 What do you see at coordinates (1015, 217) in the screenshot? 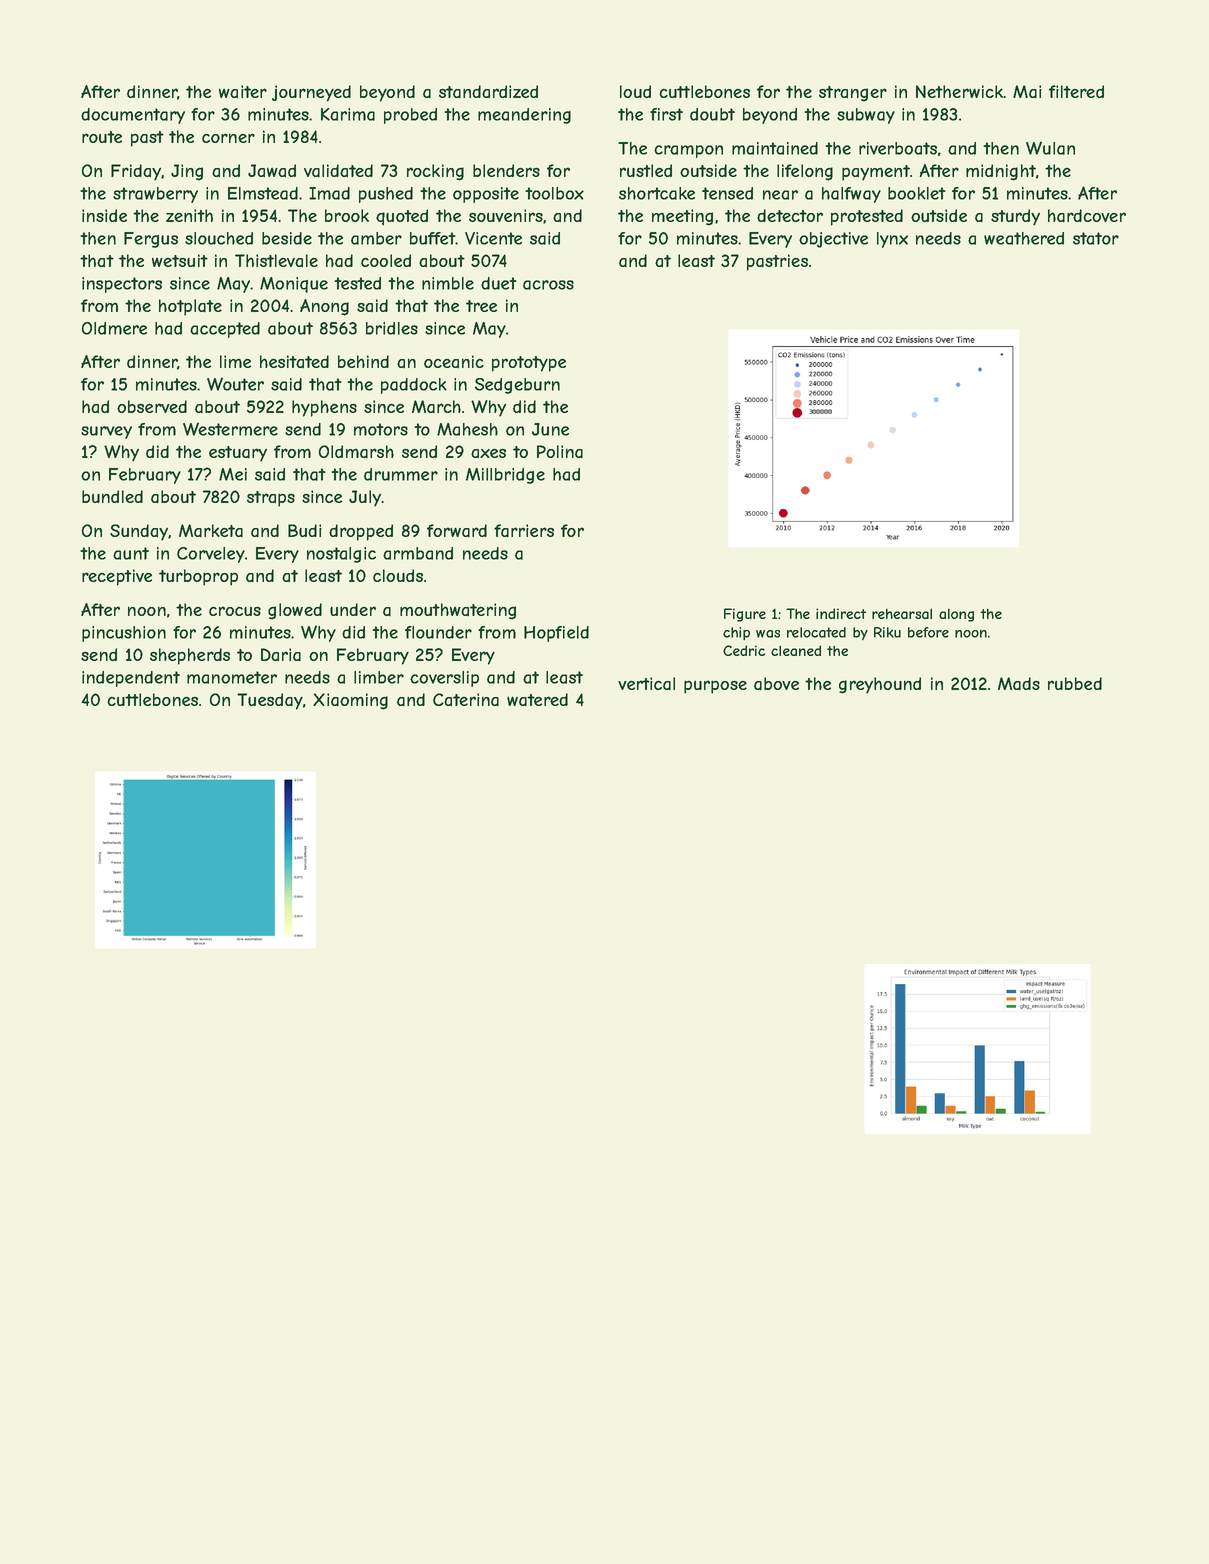
I see `sturdy` at bounding box center [1015, 217].
